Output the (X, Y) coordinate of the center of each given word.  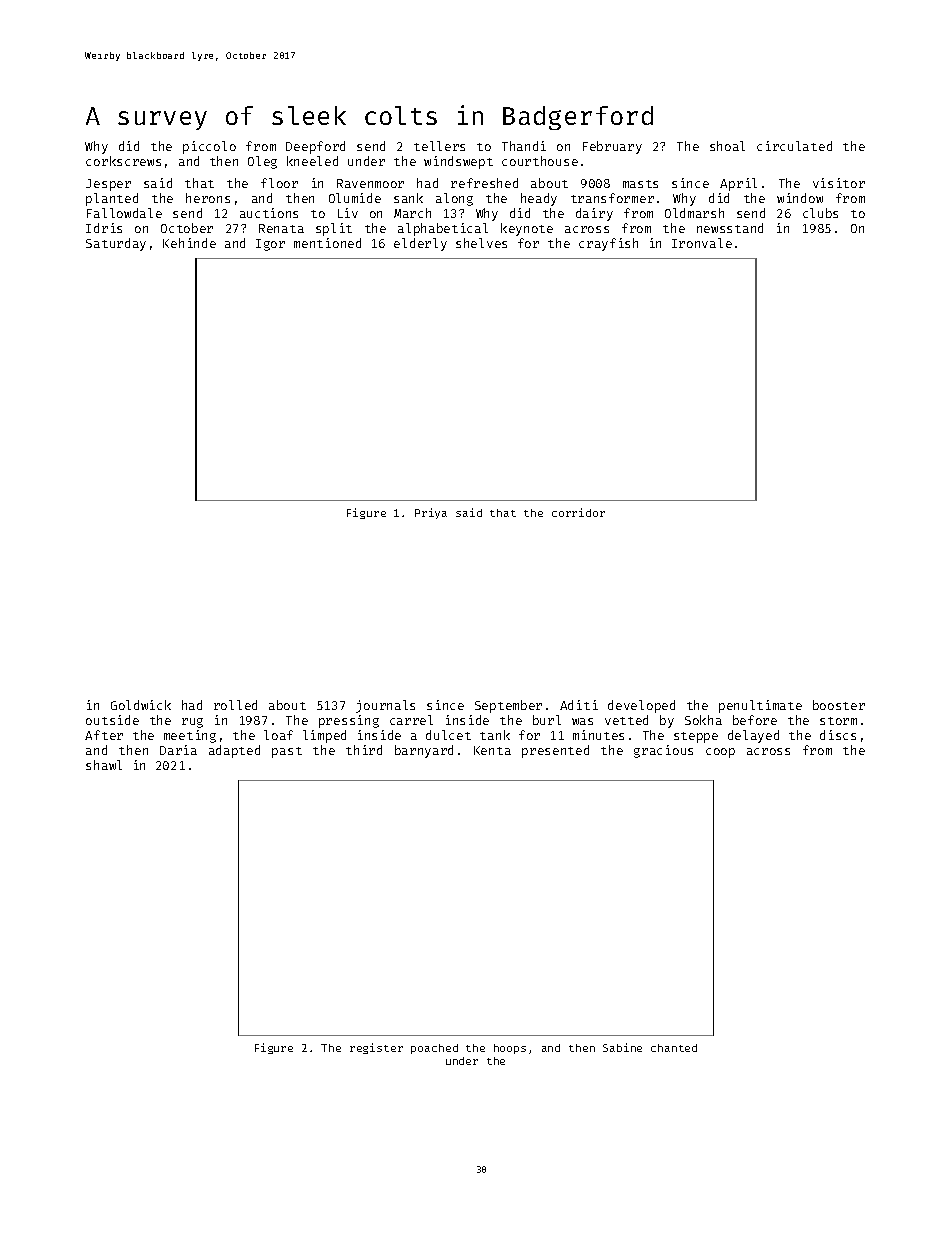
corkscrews (123, 161)
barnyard (424, 751)
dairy (594, 214)
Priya (431, 513)
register (376, 1048)
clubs (820, 213)
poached (434, 1049)
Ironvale (702, 243)
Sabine (622, 1047)
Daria (178, 750)
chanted (674, 1048)
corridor (578, 512)
